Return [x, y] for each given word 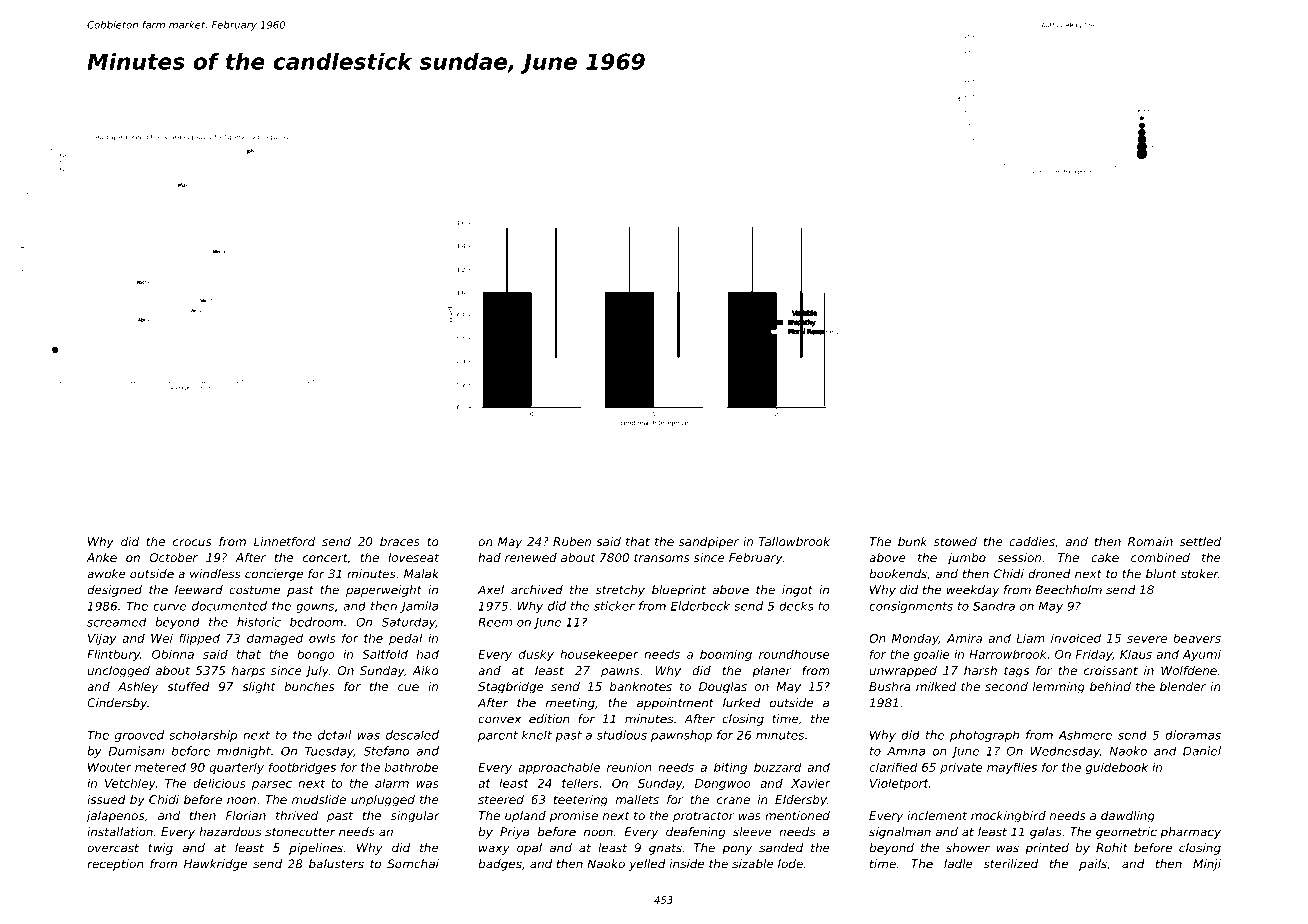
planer [771, 672]
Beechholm [1068, 590]
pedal [405, 639]
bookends [898, 574]
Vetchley [130, 784]
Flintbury [113, 655]
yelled [647, 865]
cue [408, 687]
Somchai [413, 864]
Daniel [1202, 751]
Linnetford [284, 541]
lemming [1059, 688]
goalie [931, 655]
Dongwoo [723, 784]
